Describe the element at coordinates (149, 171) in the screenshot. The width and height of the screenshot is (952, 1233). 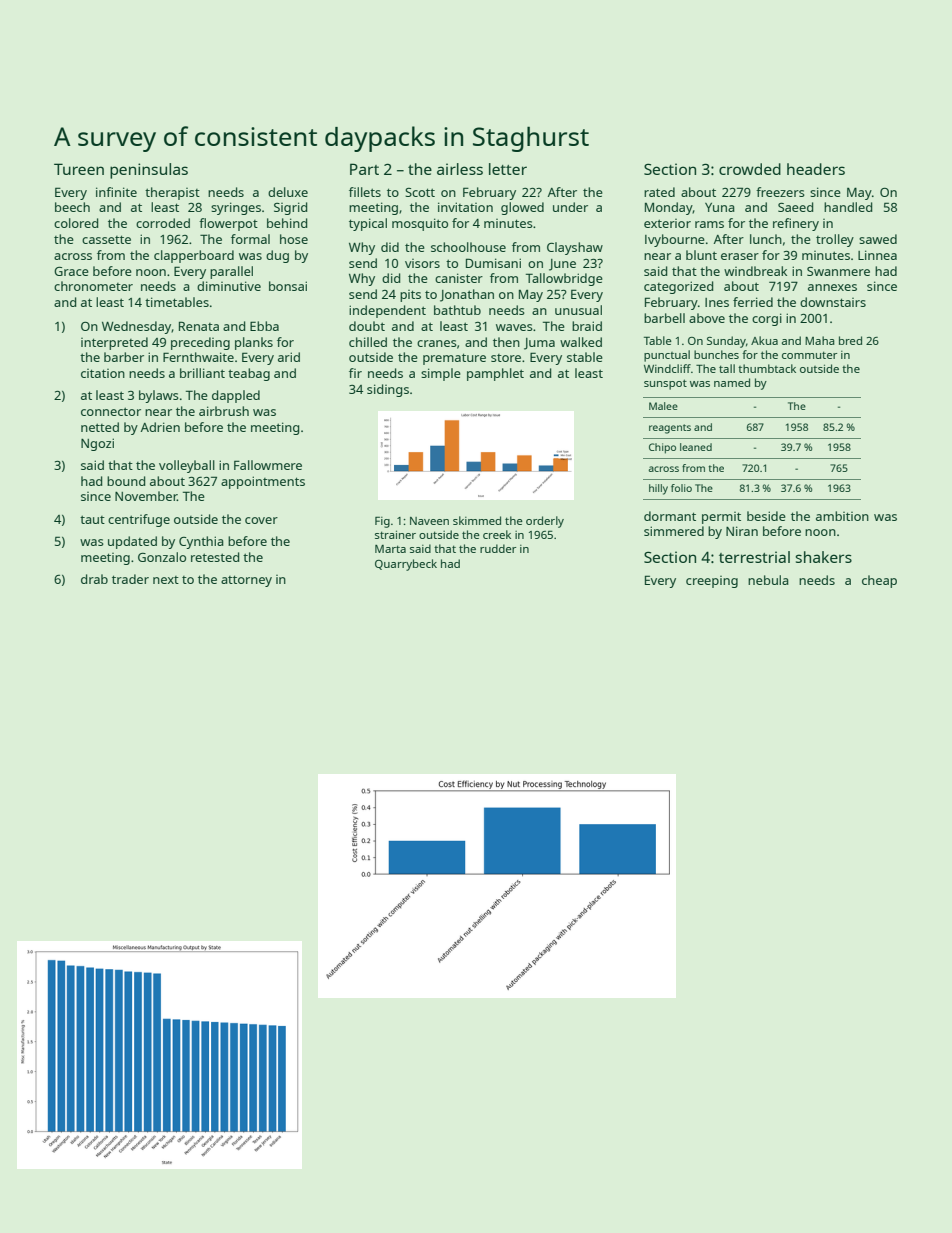
I see `peninsulas` at that location.
